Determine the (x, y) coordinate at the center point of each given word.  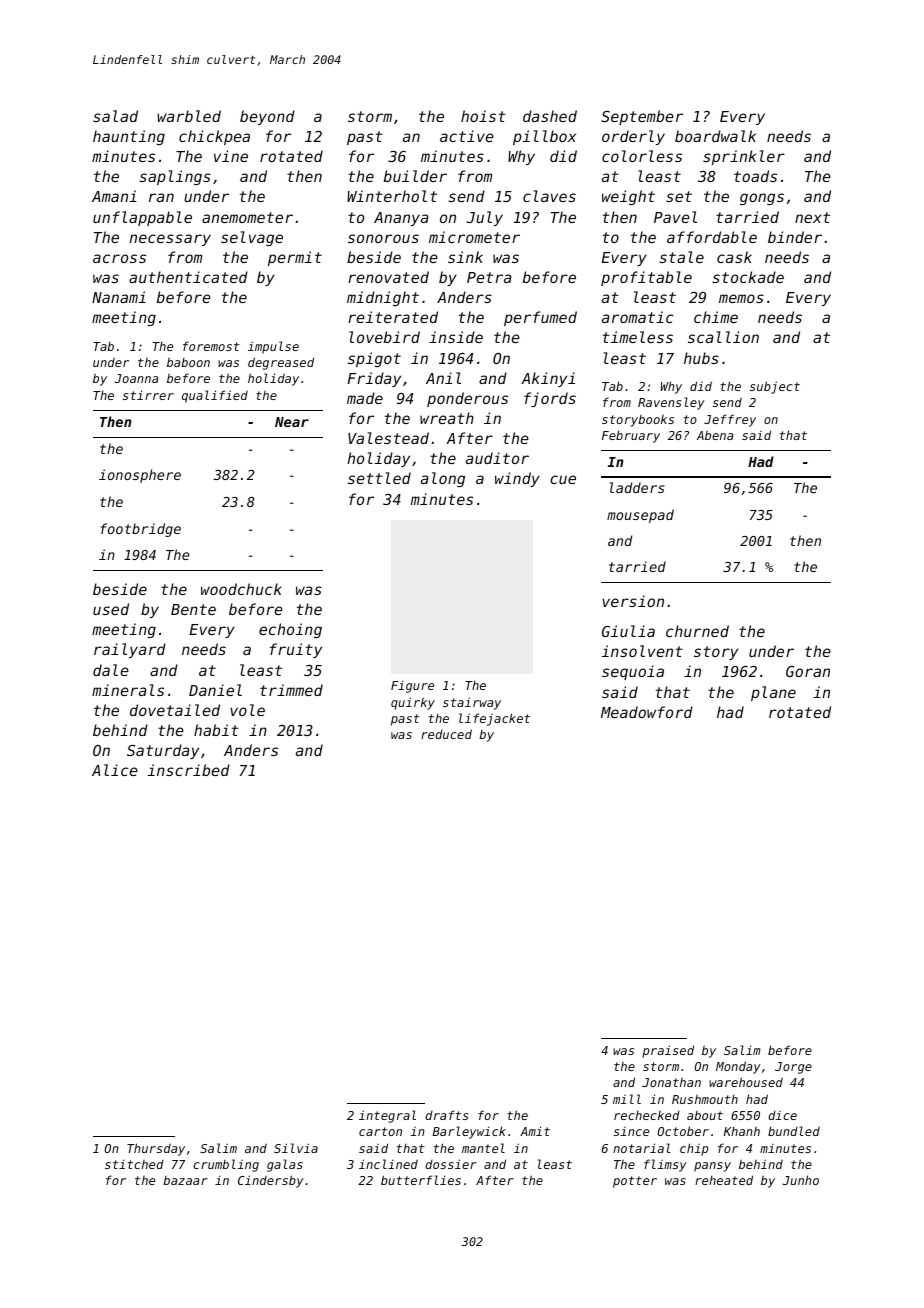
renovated (388, 277)
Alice (115, 770)
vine (231, 156)
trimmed (291, 690)
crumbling (226, 1165)
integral (387, 1116)
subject (775, 387)
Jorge (793, 1068)
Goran (808, 671)
